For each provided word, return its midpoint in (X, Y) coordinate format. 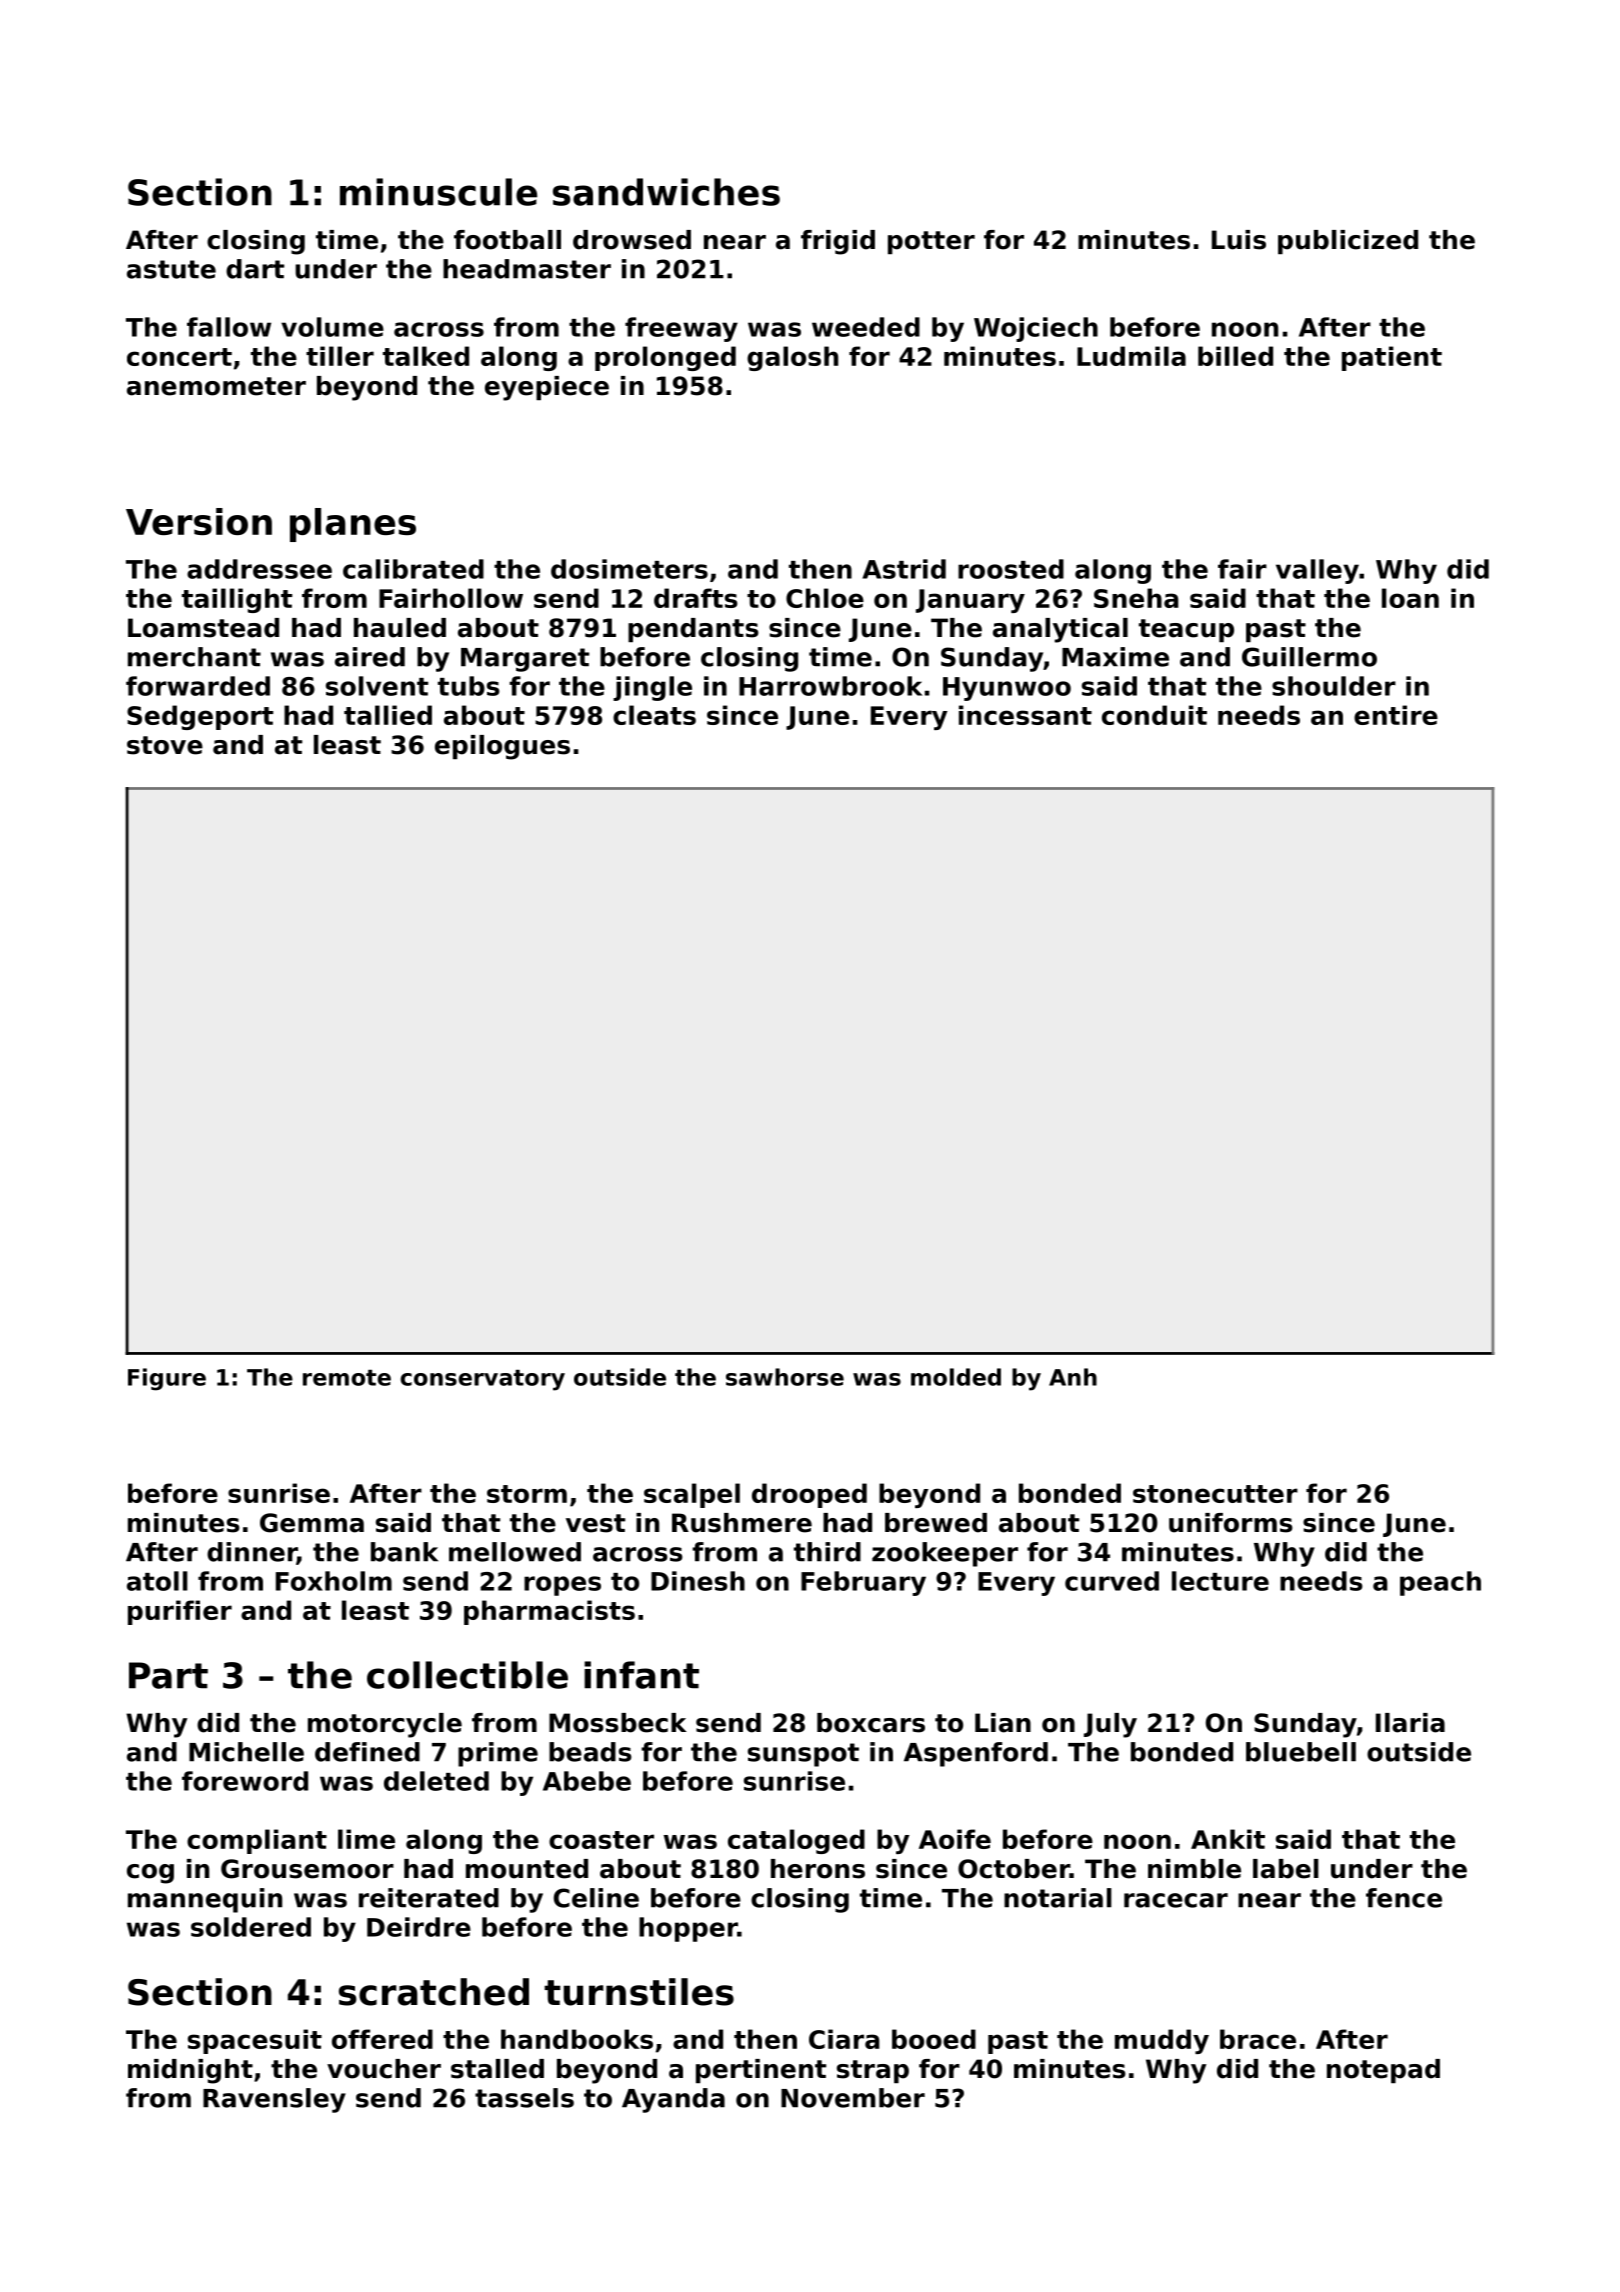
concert (179, 357)
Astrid (904, 569)
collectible (467, 1675)
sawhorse (785, 1377)
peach (1440, 1583)
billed (1235, 356)
